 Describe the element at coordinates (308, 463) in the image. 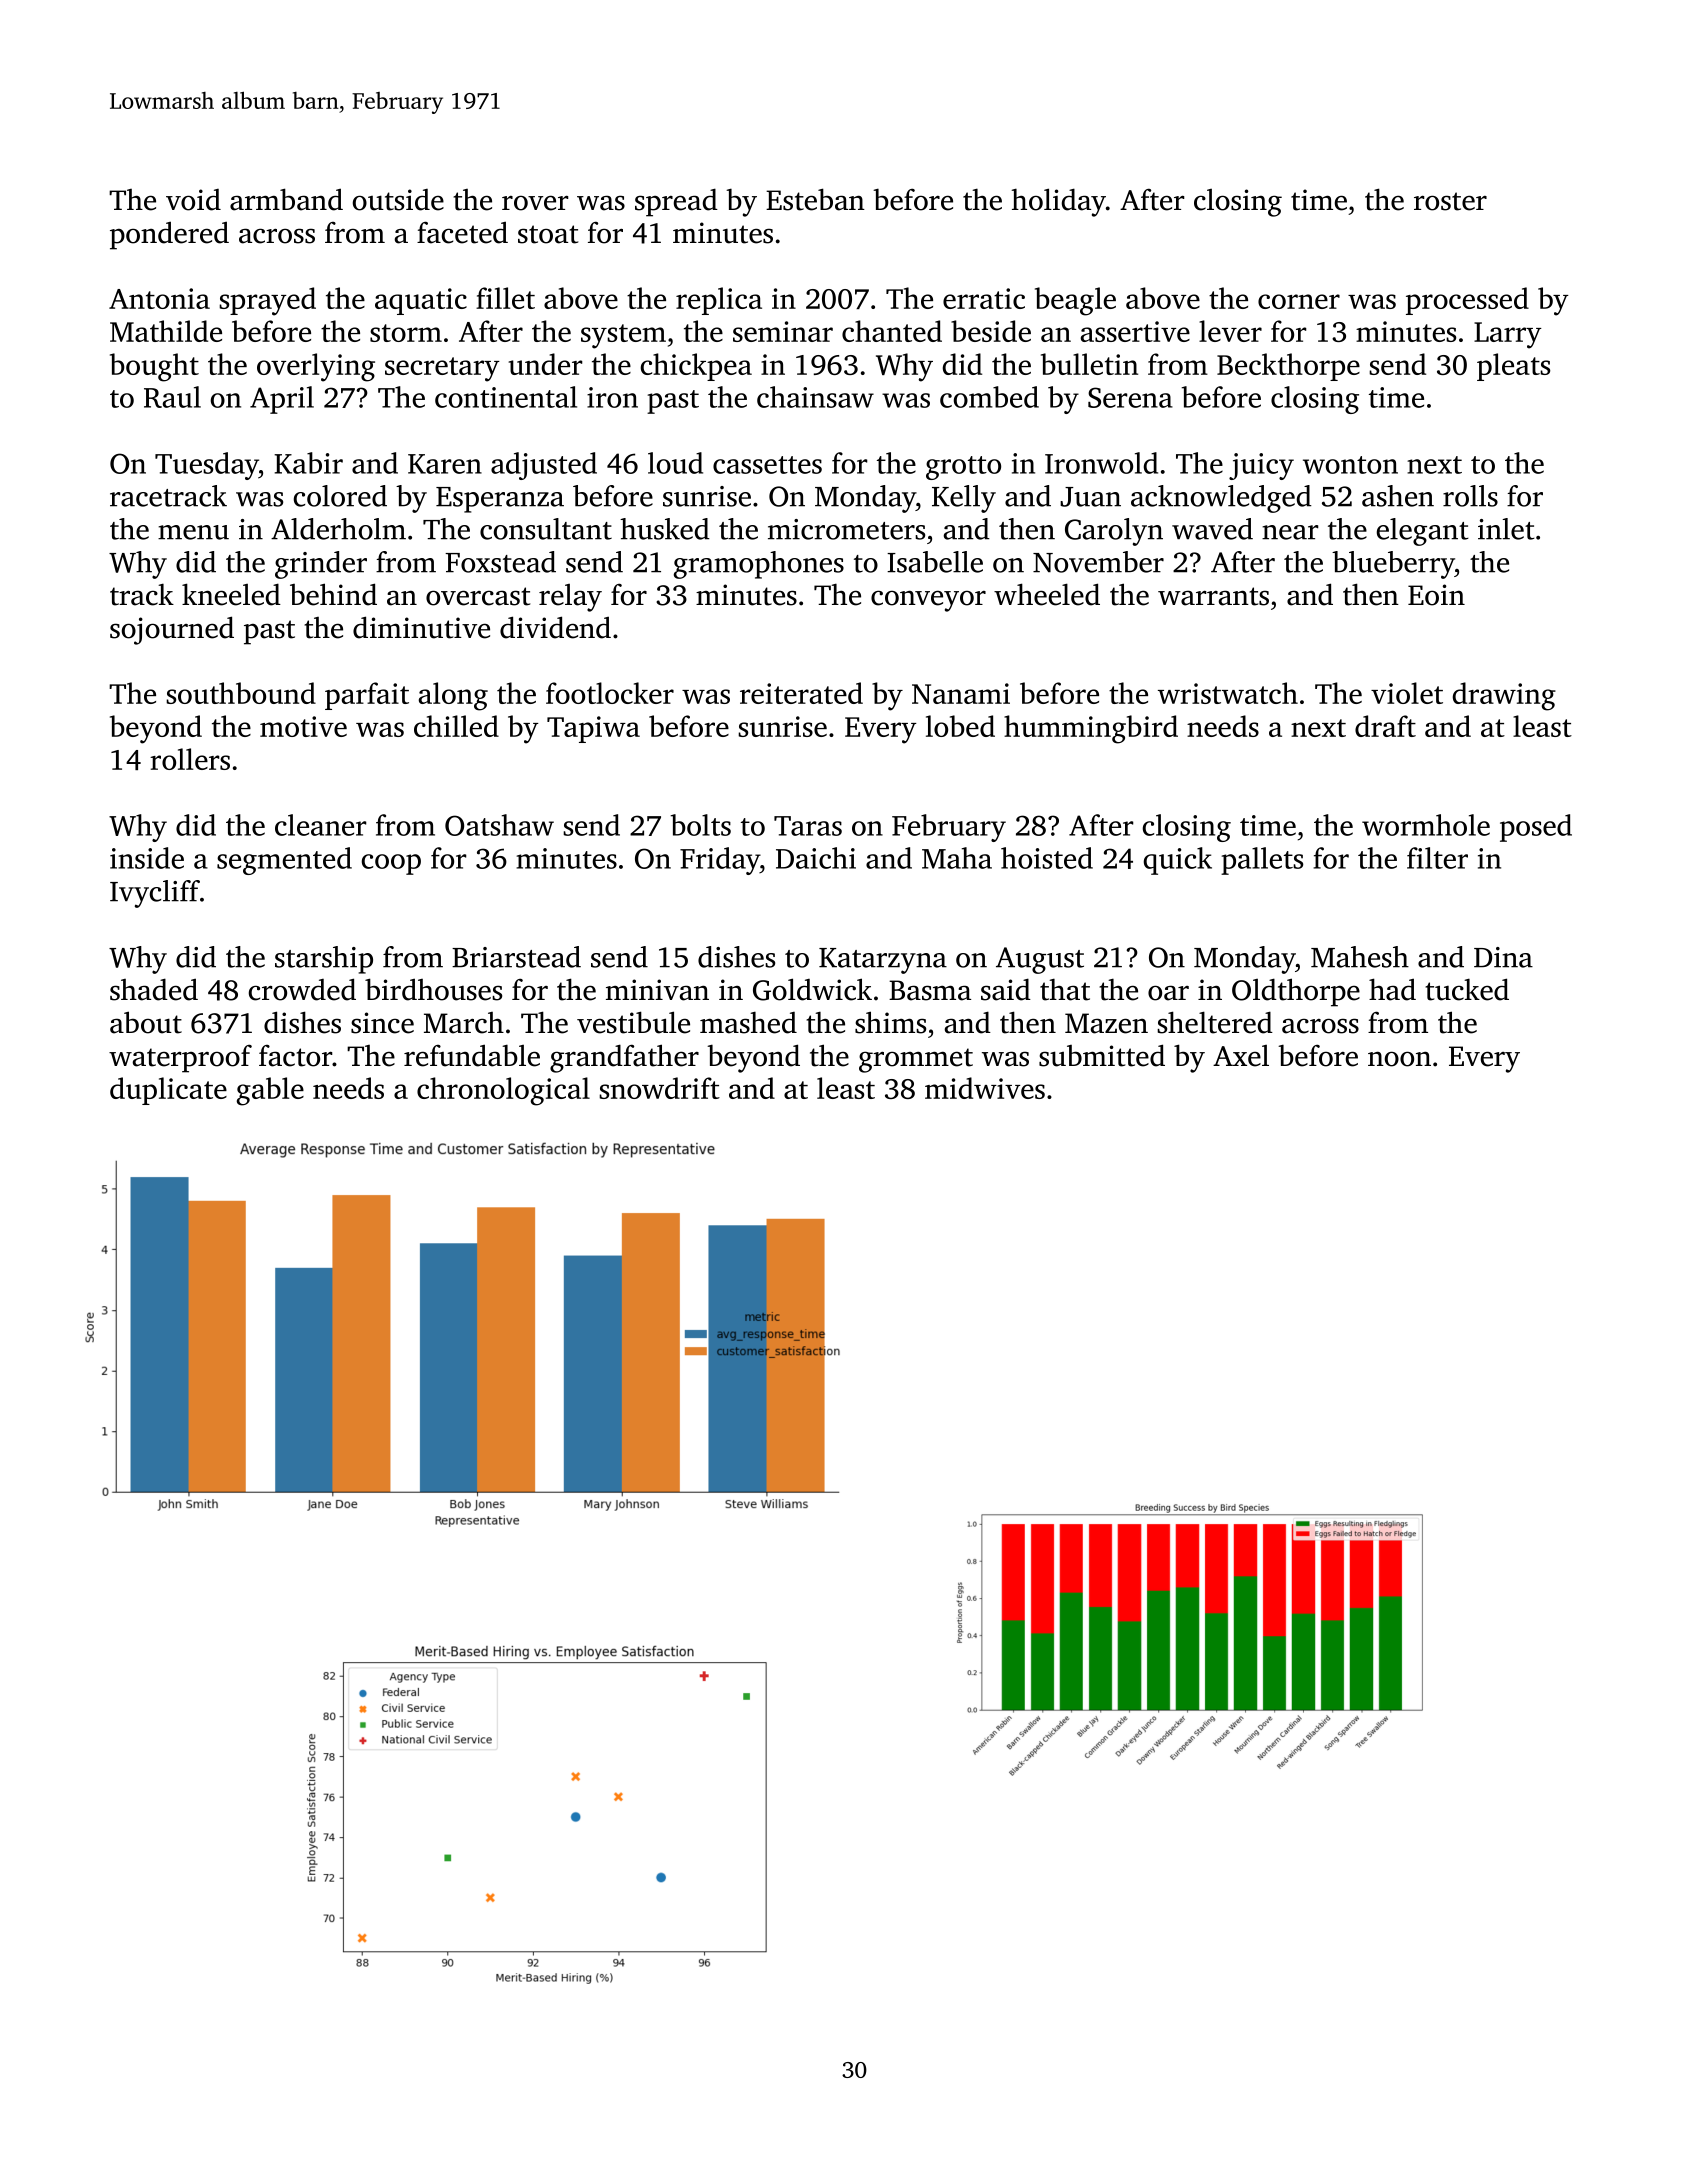

I see `Kabir` at that location.
